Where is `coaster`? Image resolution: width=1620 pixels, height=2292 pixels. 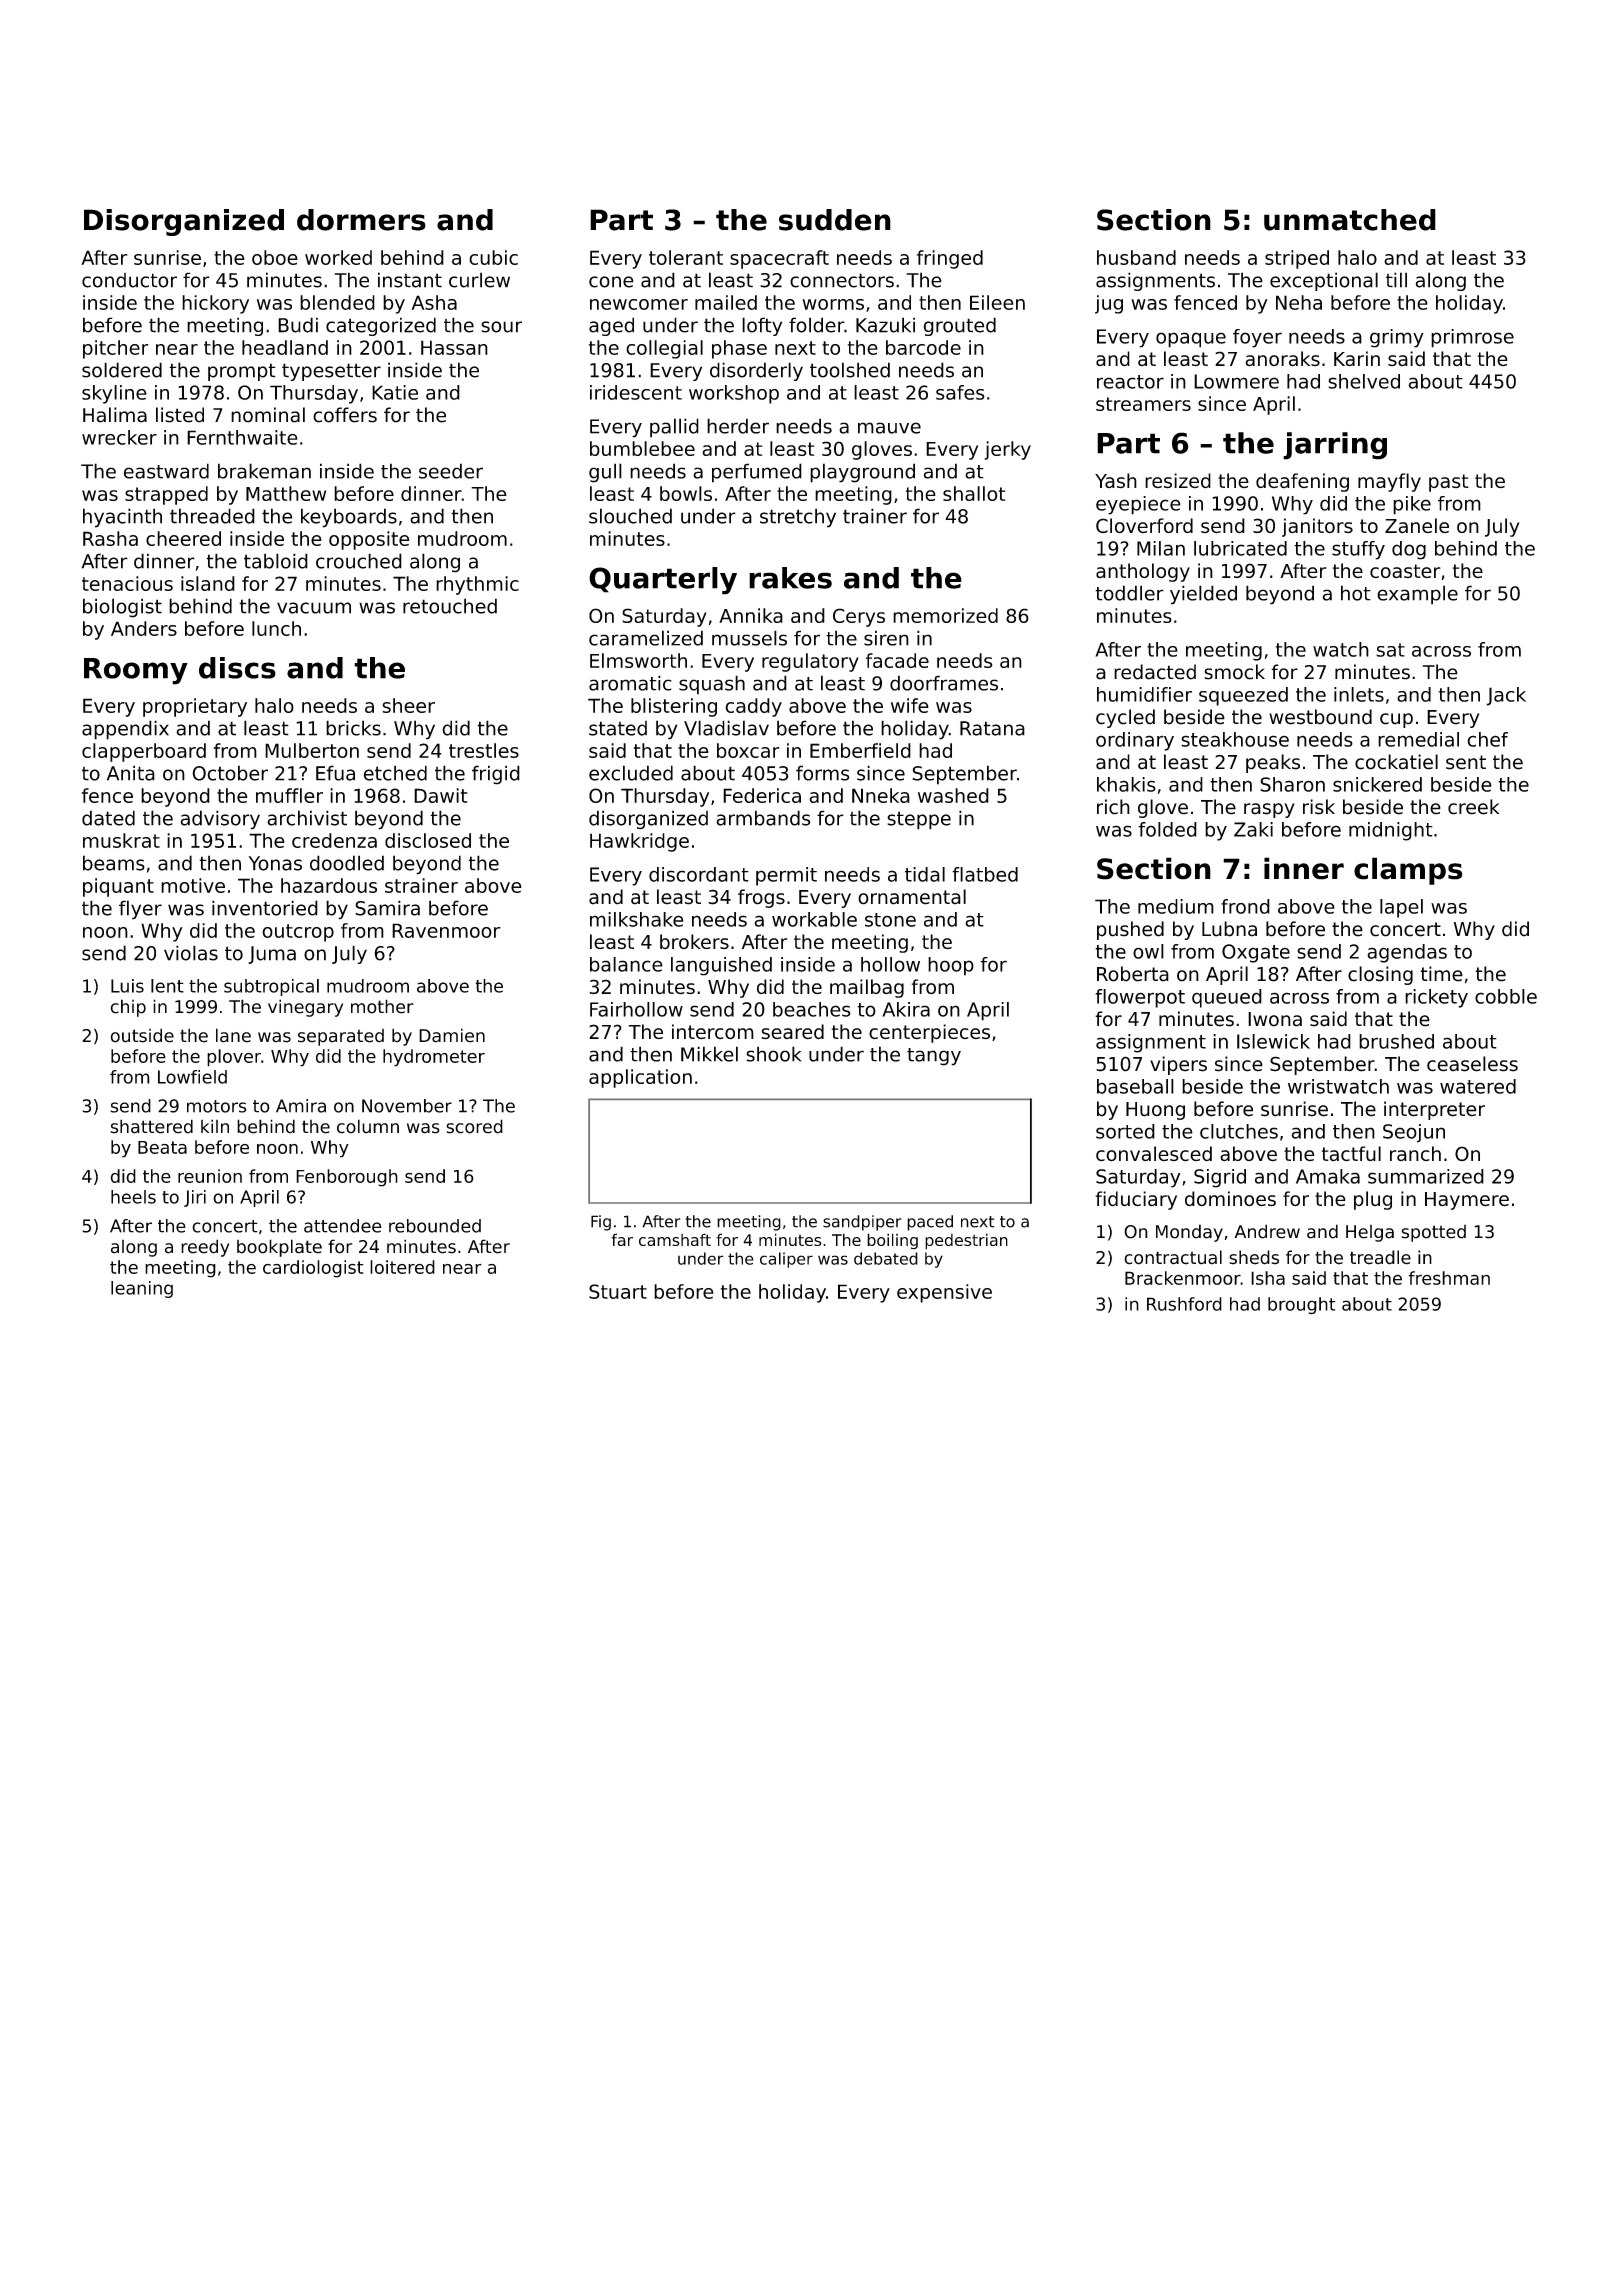
coaster is located at coordinates (1405, 571).
